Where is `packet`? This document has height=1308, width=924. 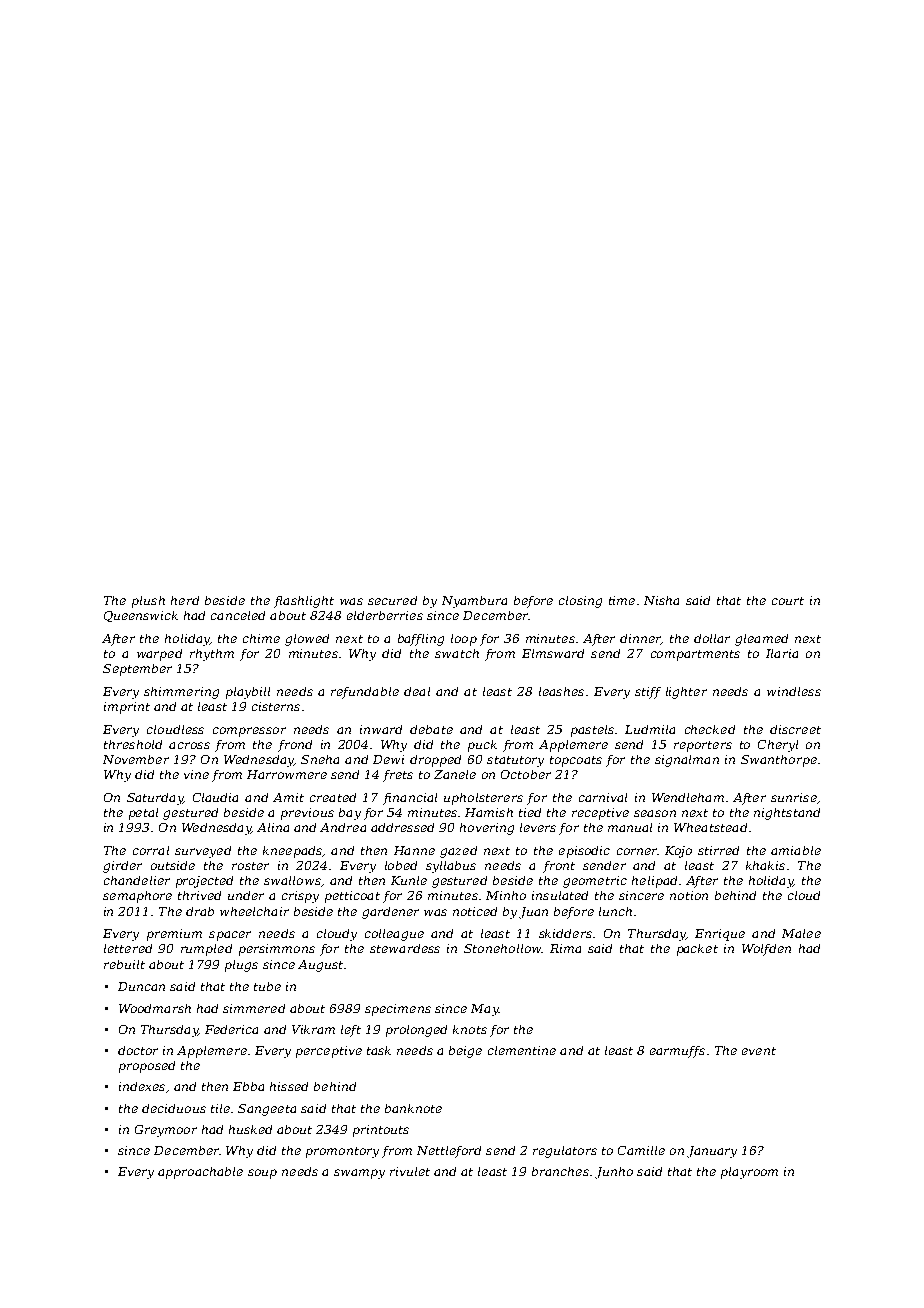
packet is located at coordinates (697, 950).
